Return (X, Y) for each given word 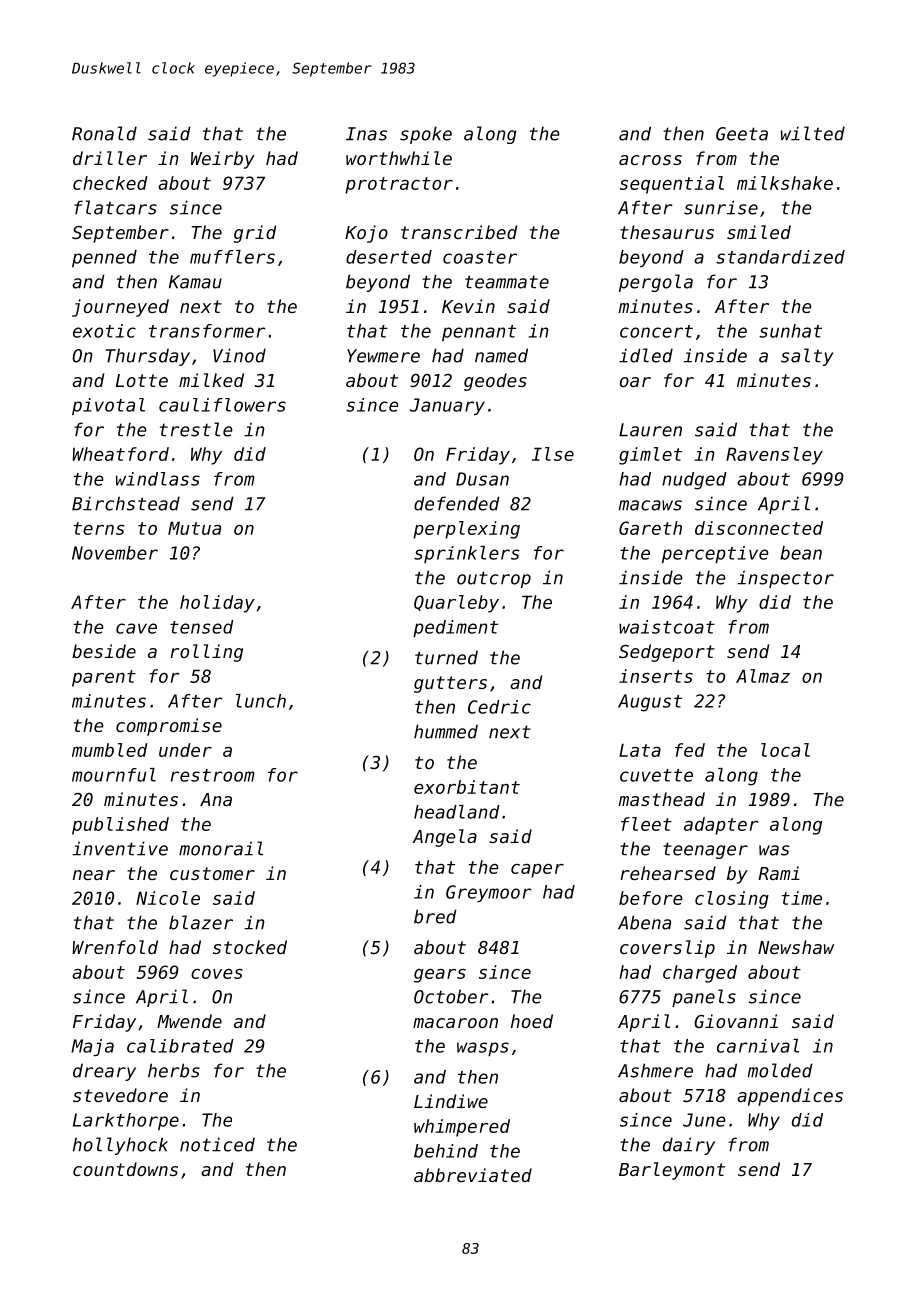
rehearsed (668, 873)
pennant (479, 333)
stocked (250, 947)
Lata (640, 750)
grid (255, 234)
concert (656, 331)
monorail (221, 848)
